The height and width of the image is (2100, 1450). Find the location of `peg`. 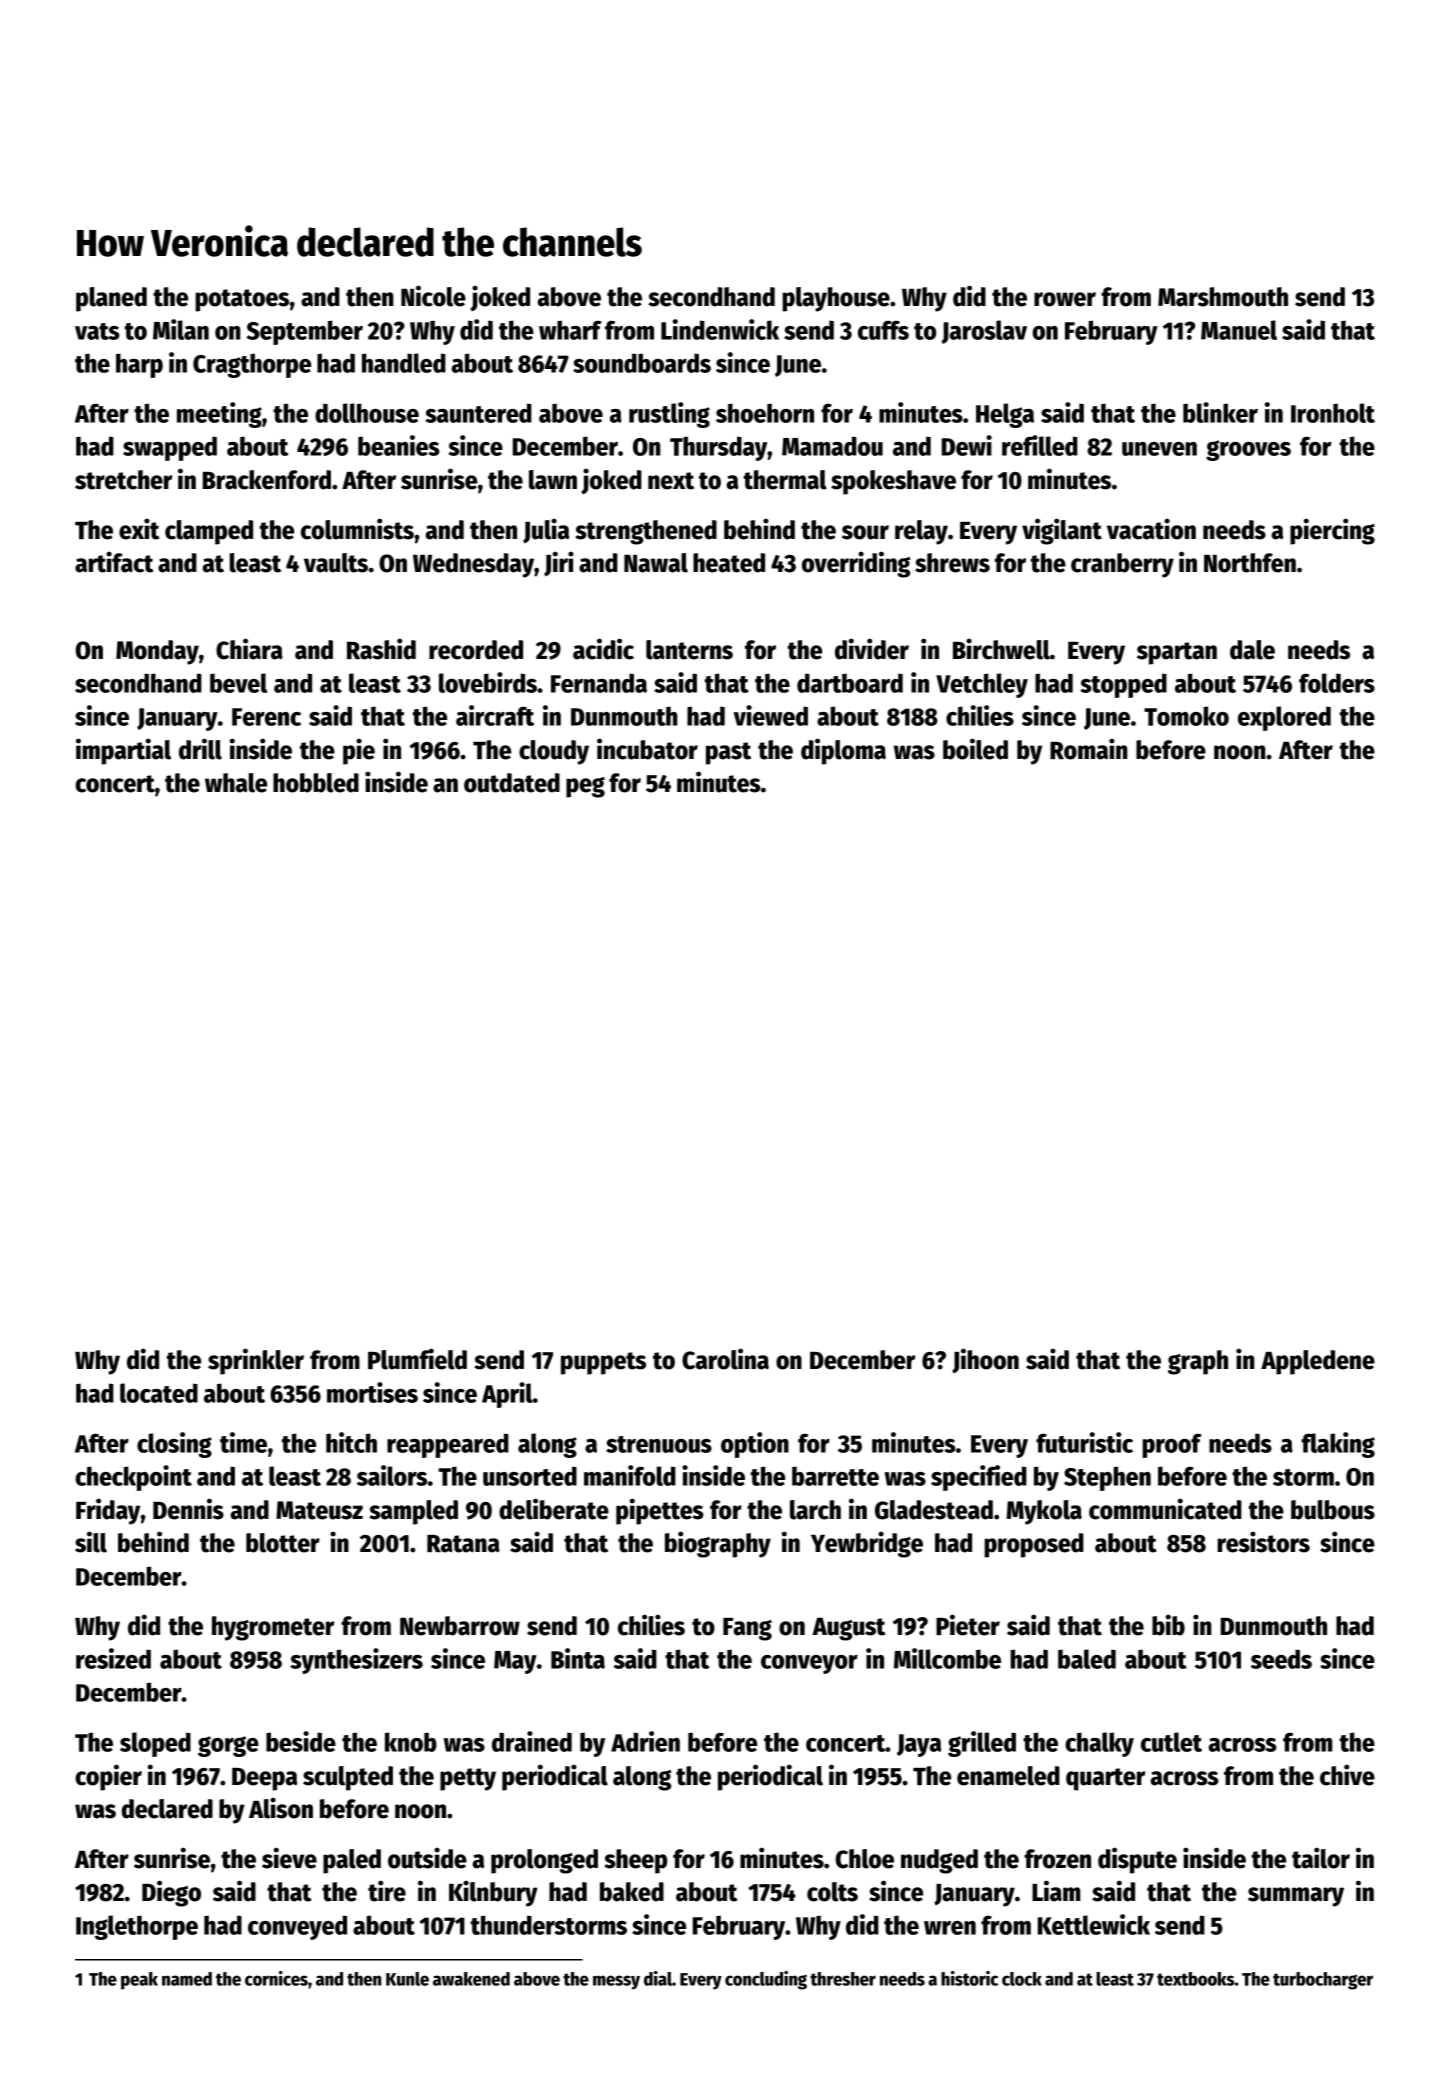

peg is located at coordinates (585, 787).
